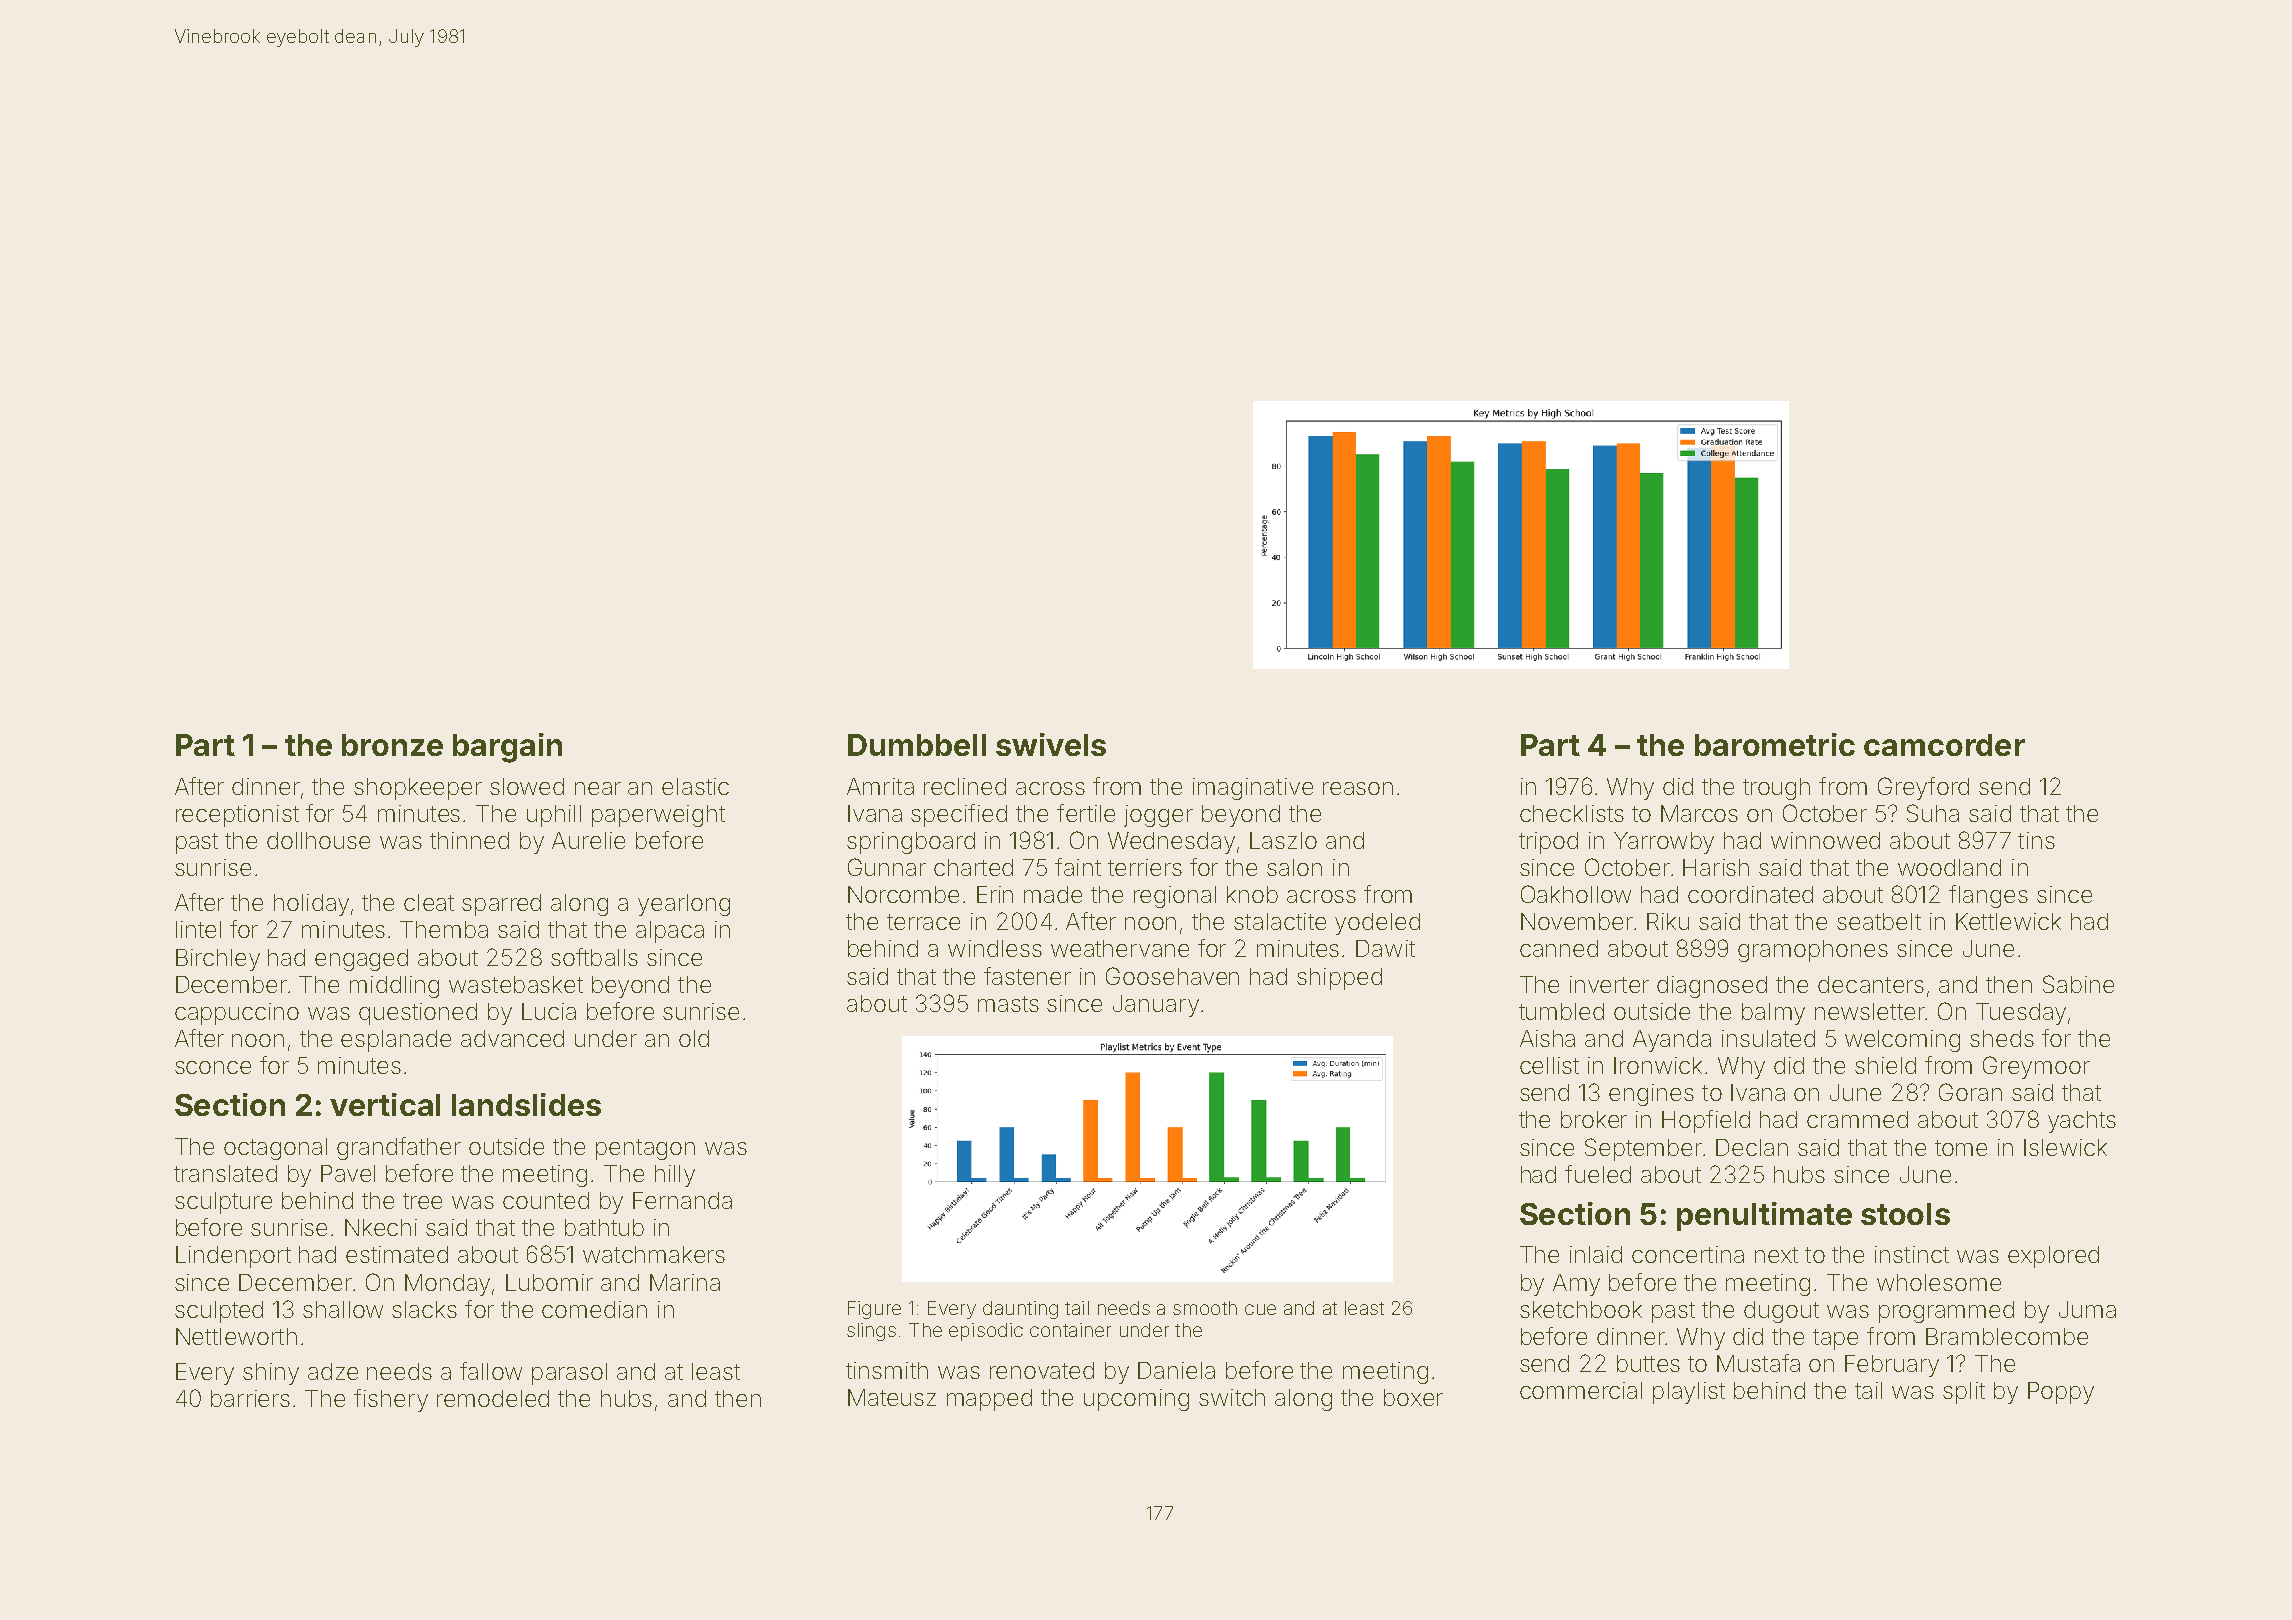 This screenshot has width=2292, height=1620. I want to click on Lucia, so click(549, 1011).
